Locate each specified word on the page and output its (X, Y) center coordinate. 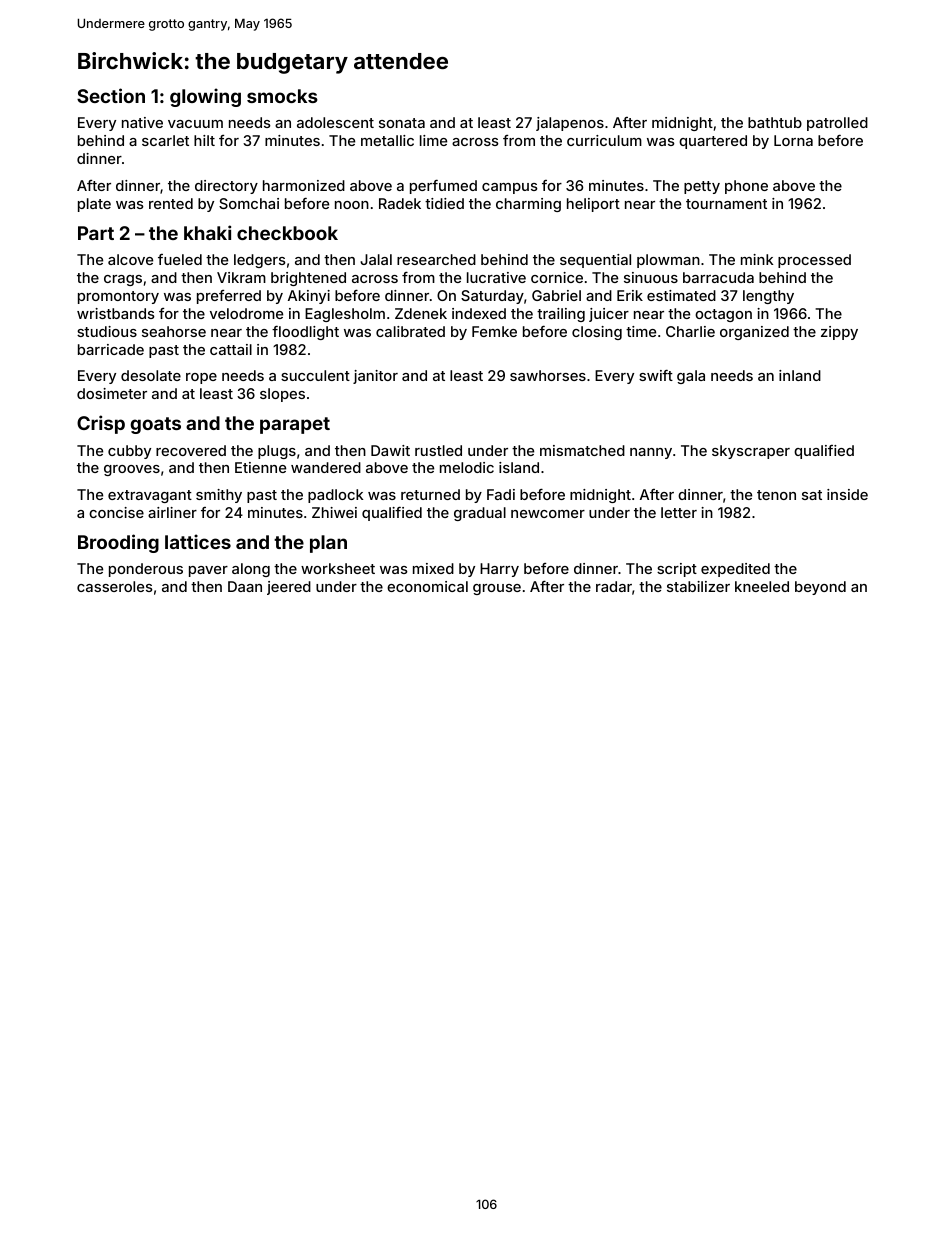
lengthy (768, 297)
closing (597, 333)
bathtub (775, 122)
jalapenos (570, 124)
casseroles (115, 586)
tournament (726, 204)
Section (111, 95)
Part (96, 233)
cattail (231, 349)
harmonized (304, 185)
